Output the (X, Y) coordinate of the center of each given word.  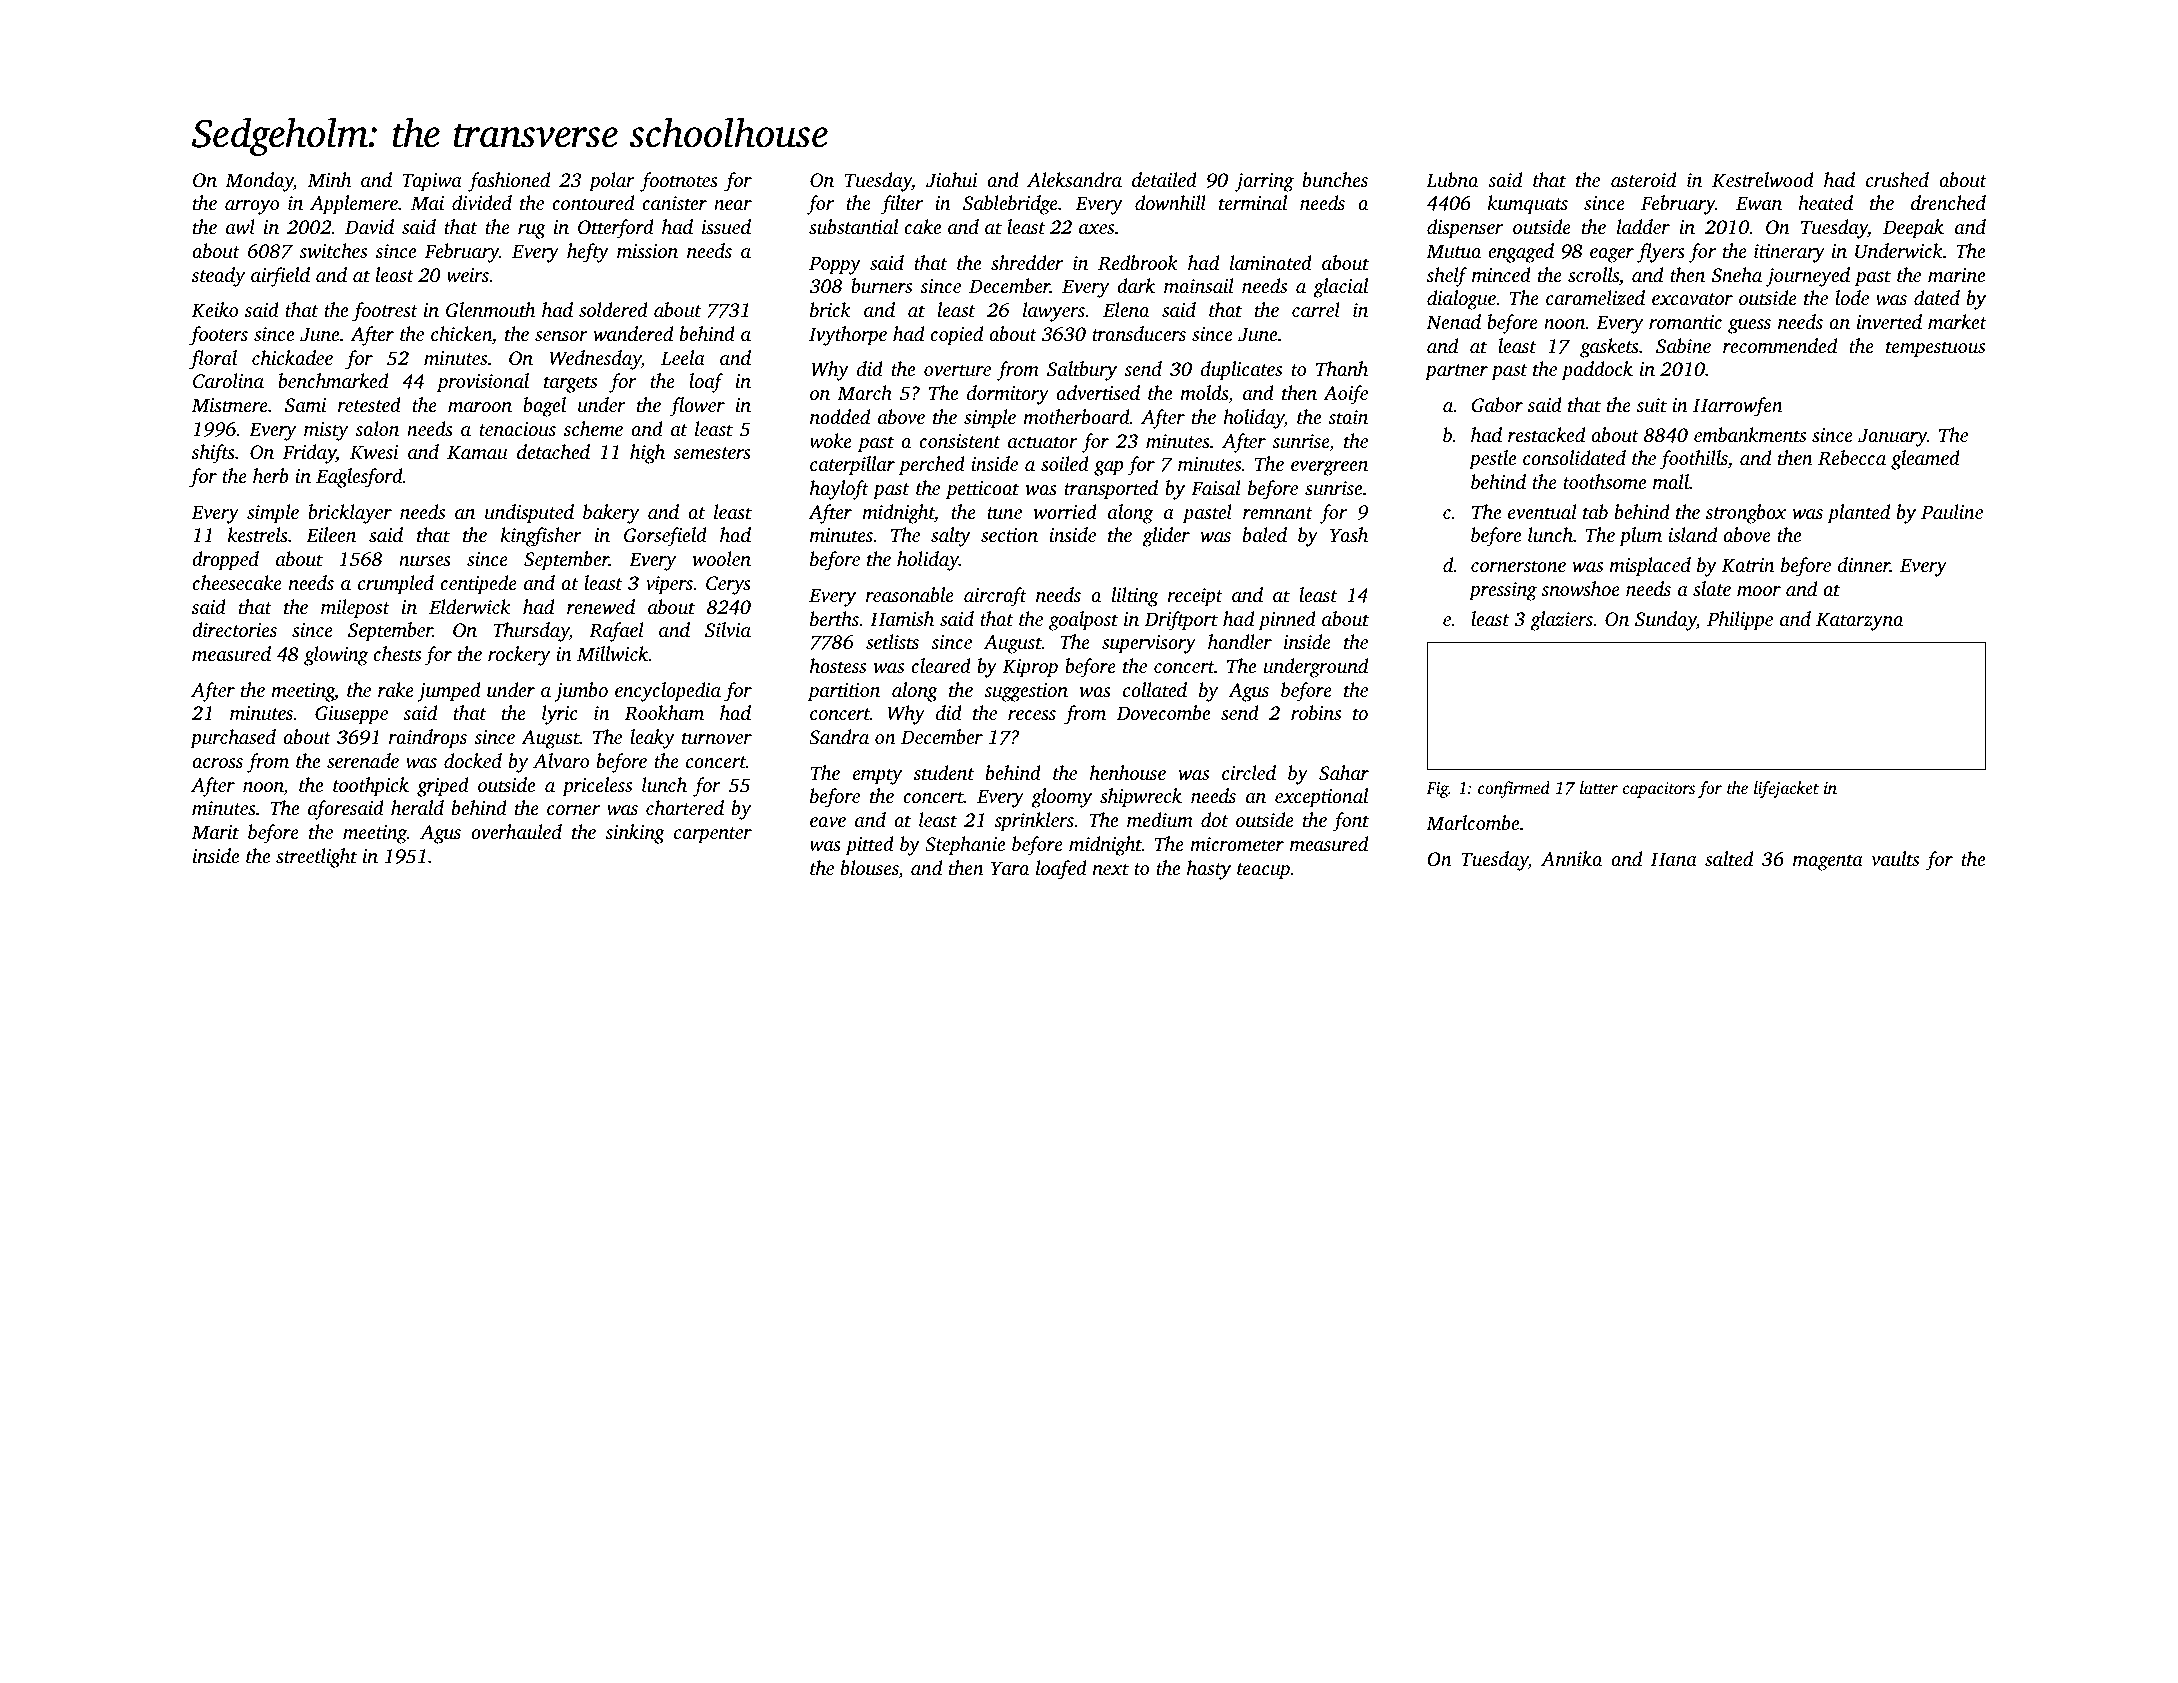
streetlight (316, 858)
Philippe (1740, 621)
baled (1265, 534)
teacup (1263, 871)
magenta (1828, 862)
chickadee (292, 357)
